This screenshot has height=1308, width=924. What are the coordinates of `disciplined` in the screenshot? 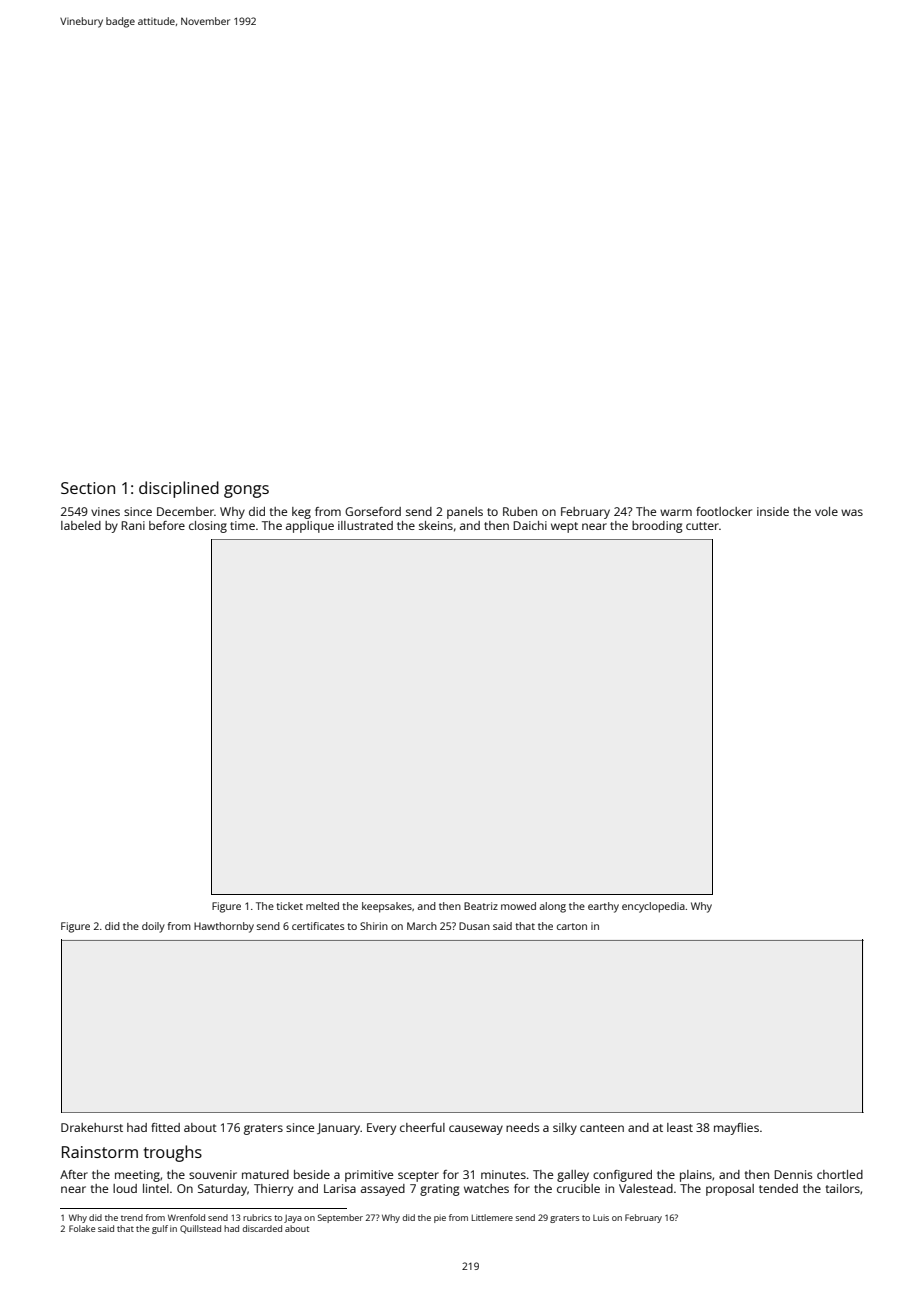 It's located at (179, 489).
